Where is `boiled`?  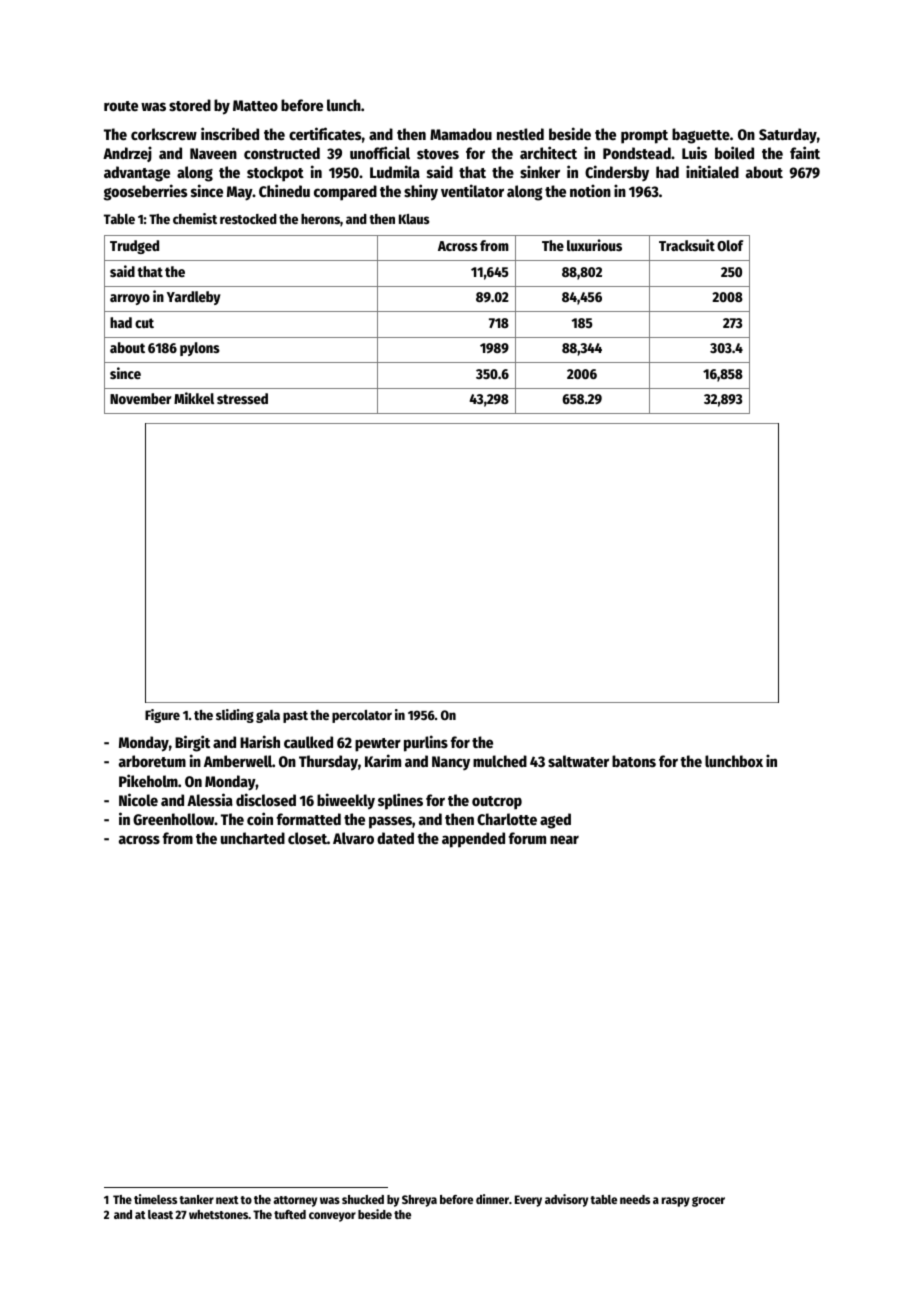
boiled is located at coordinates (734, 152).
